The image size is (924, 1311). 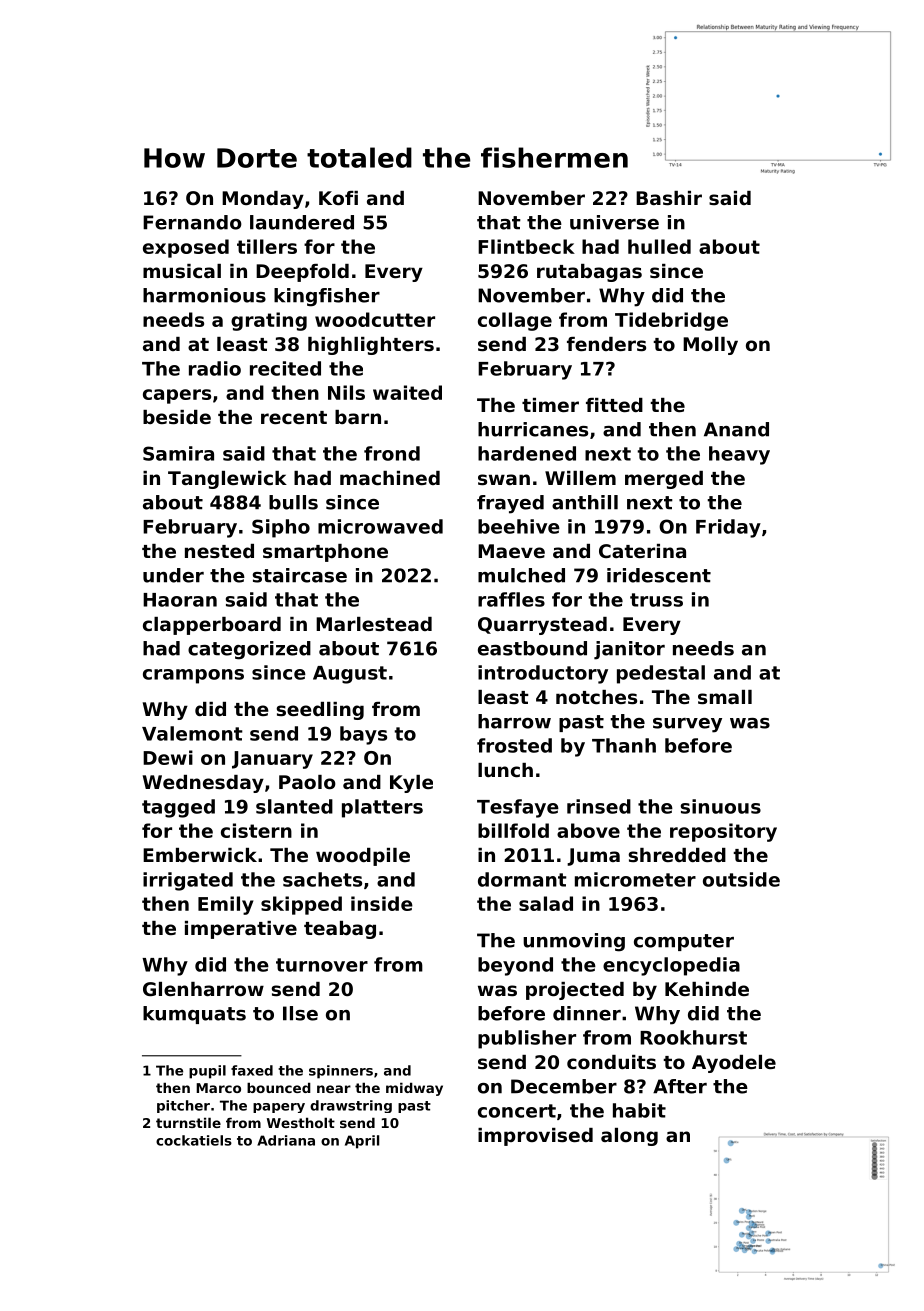 I want to click on staircase, so click(x=300, y=575).
